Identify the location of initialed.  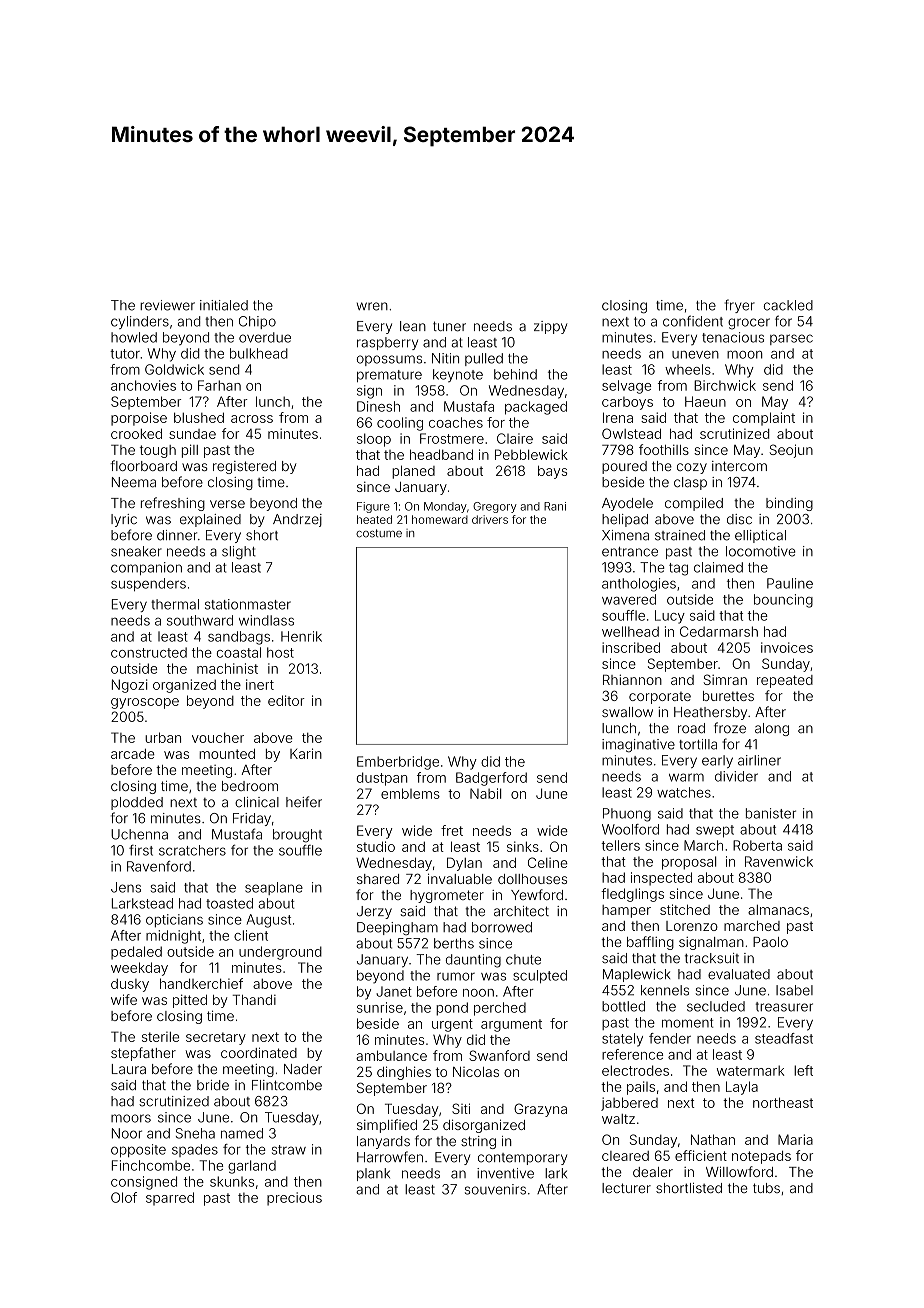
(224, 305).
